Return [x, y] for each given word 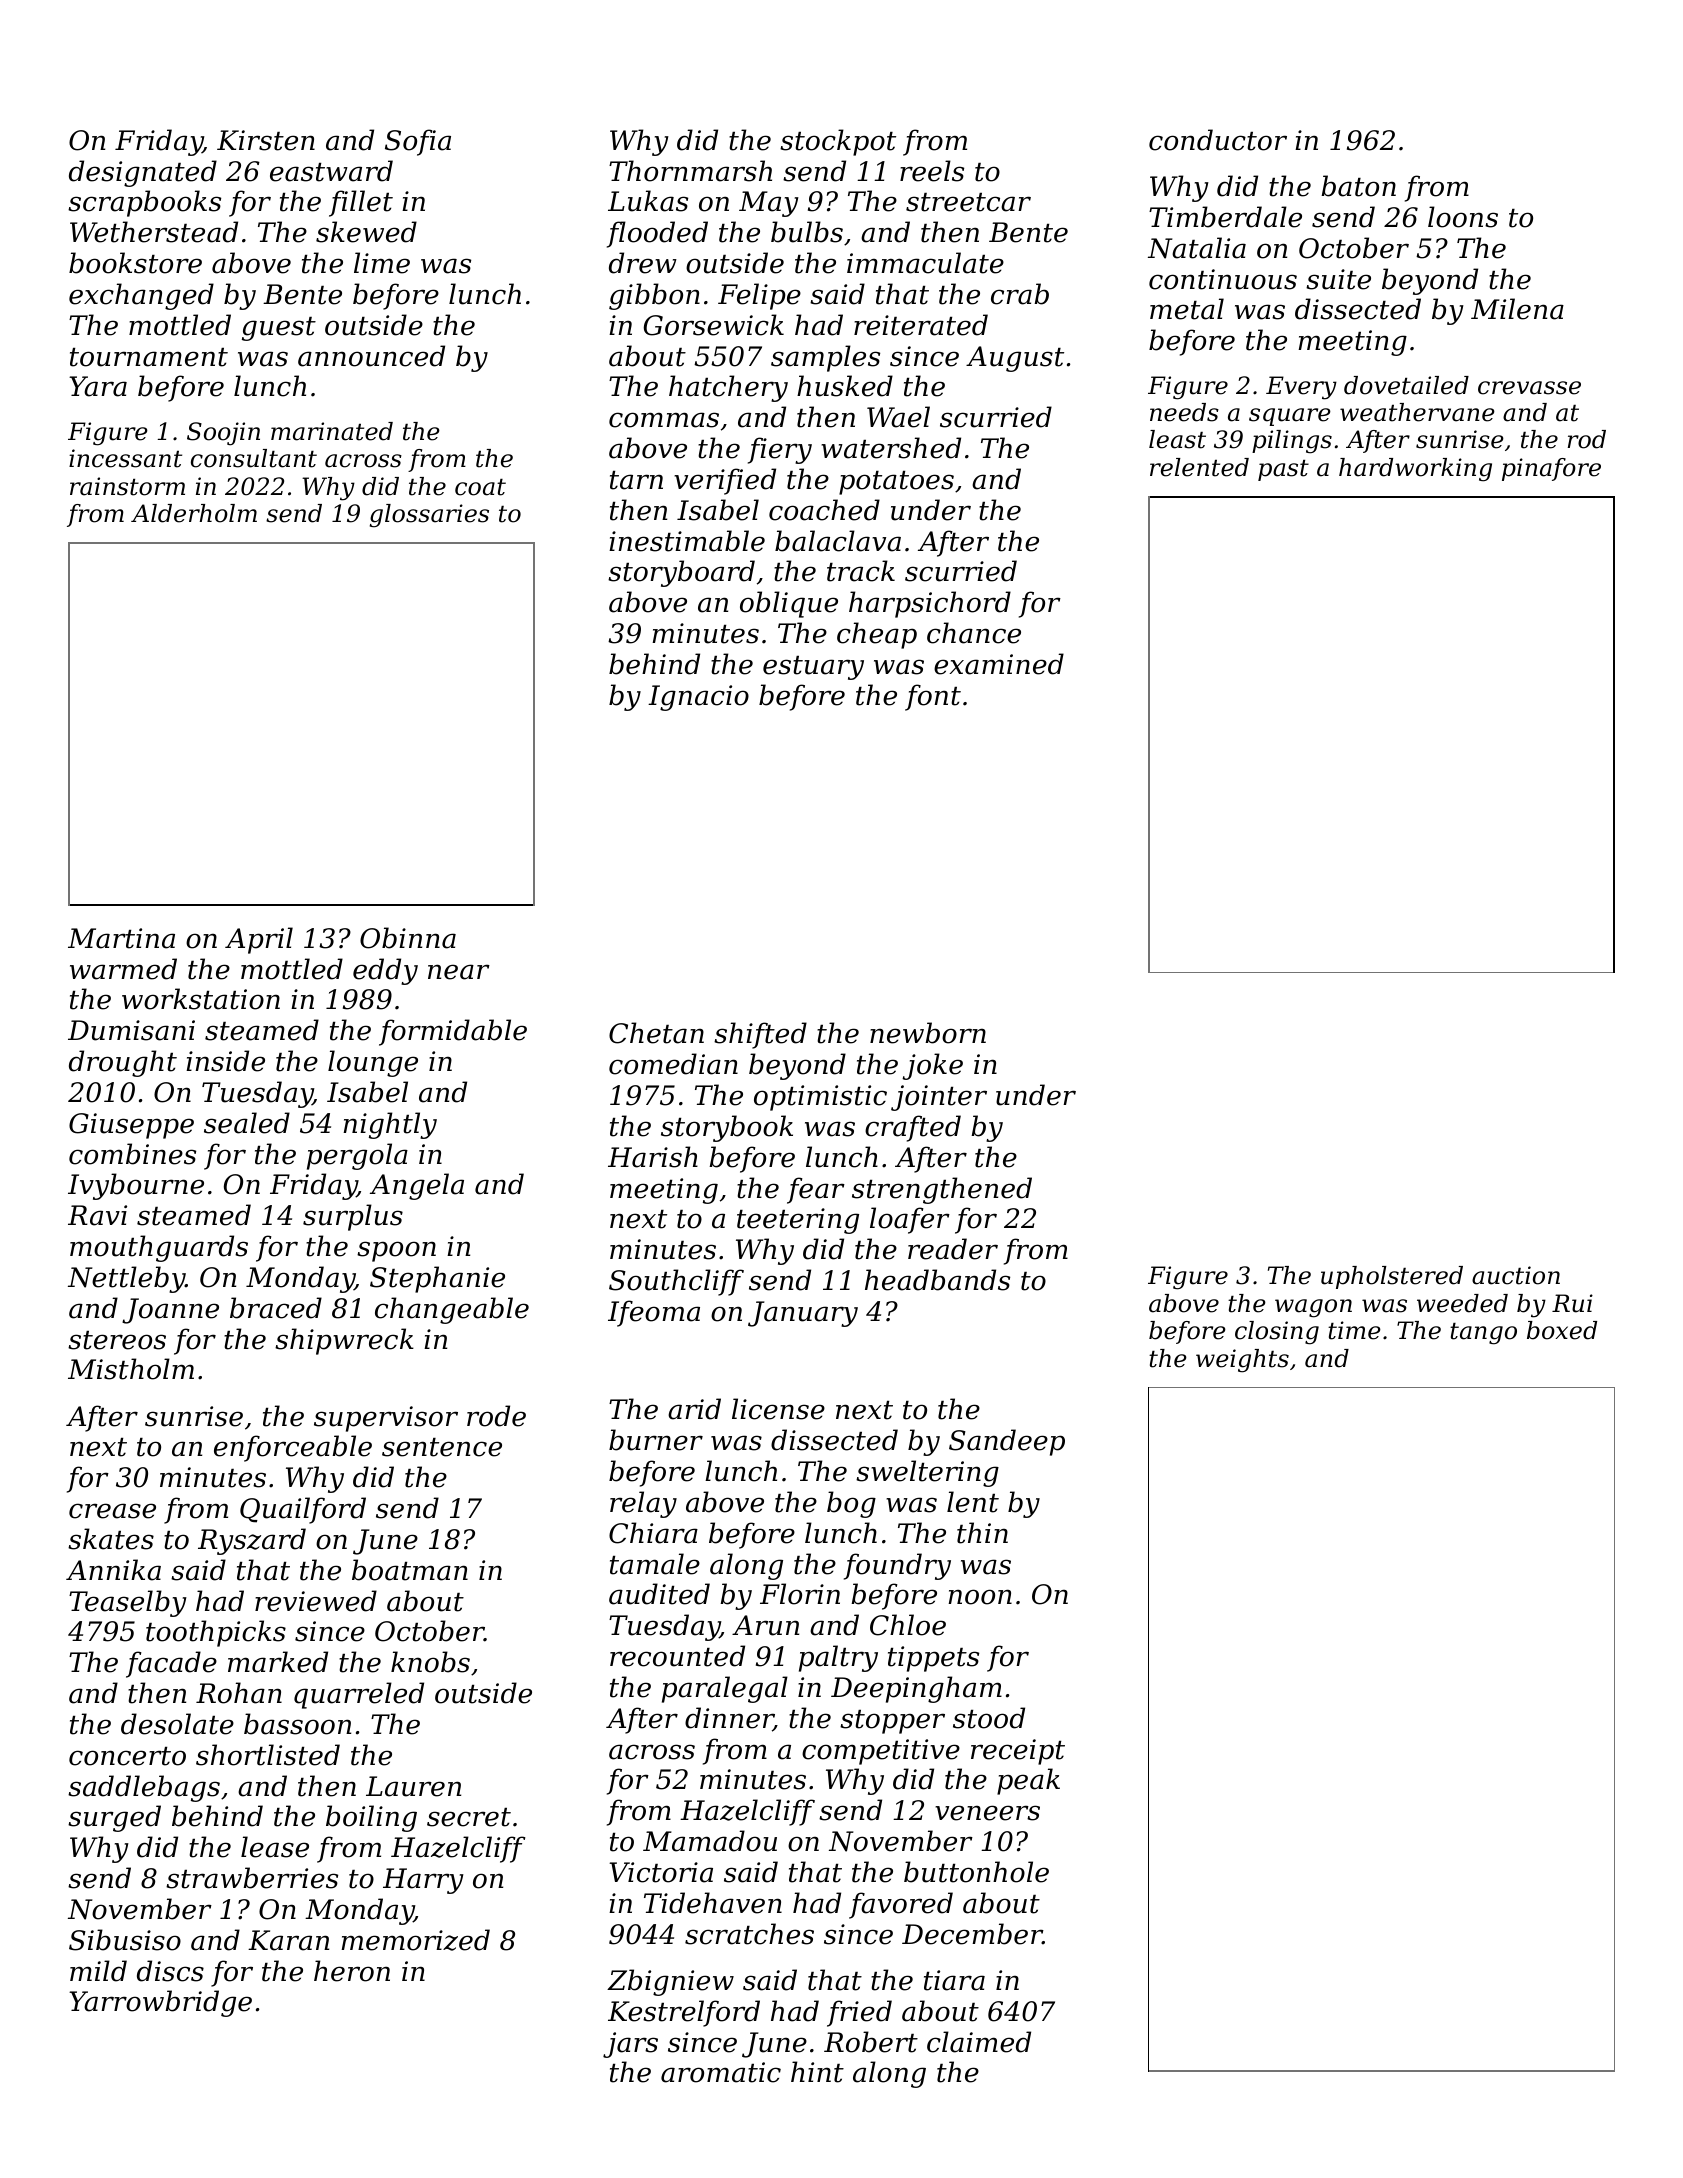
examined [999, 664]
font [933, 697]
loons [1463, 217]
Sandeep [1007, 1442]
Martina [121, 938]
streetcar [968, 202]
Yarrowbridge [160, 2003]
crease [112, 1511]
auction [1516, 1275]
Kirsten [266, 140]
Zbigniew [670, 1982]
